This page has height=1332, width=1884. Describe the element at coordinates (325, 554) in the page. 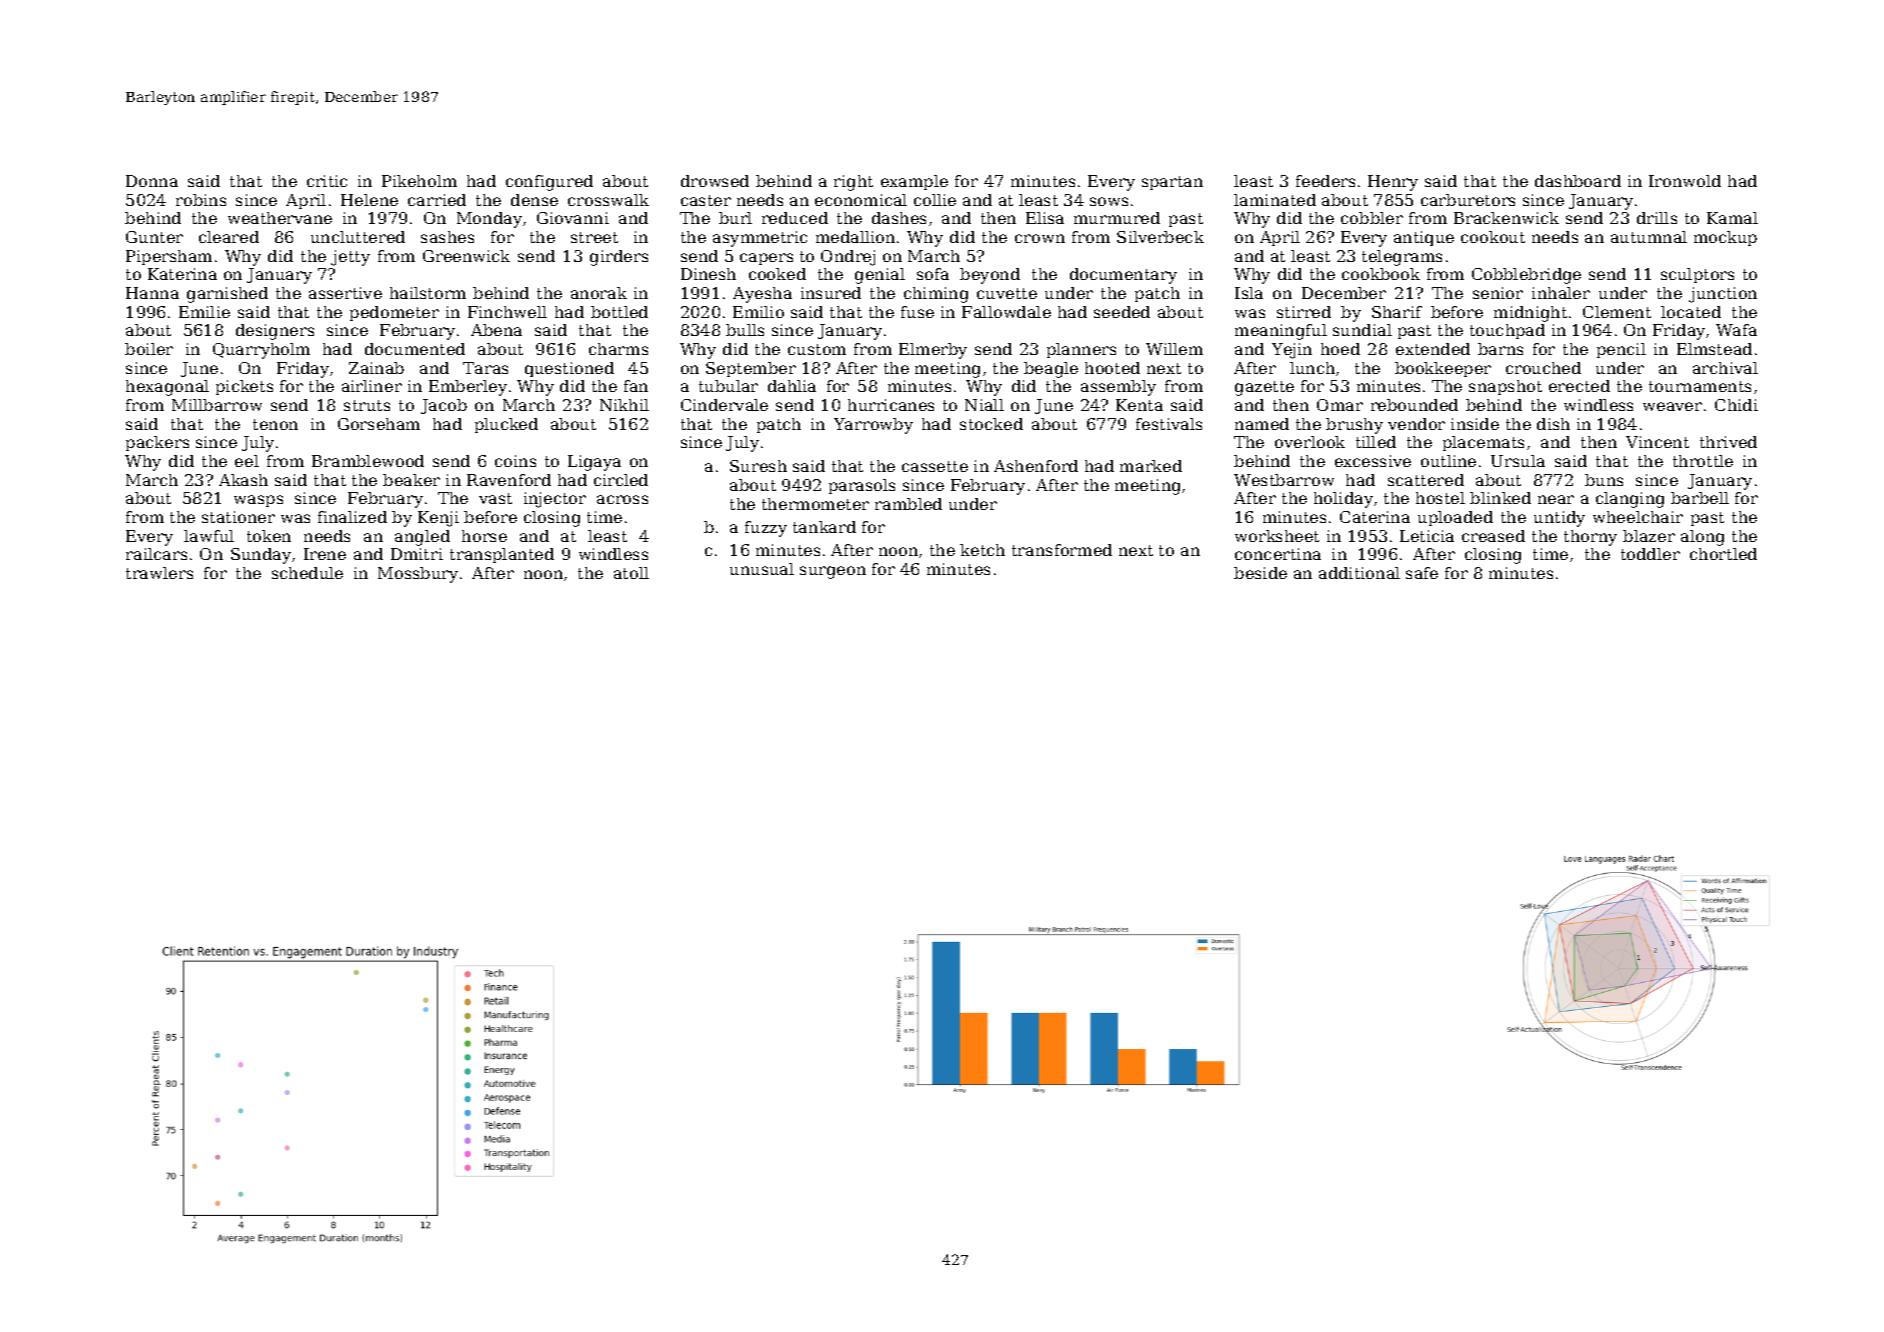

I see `Irene` at that location.
